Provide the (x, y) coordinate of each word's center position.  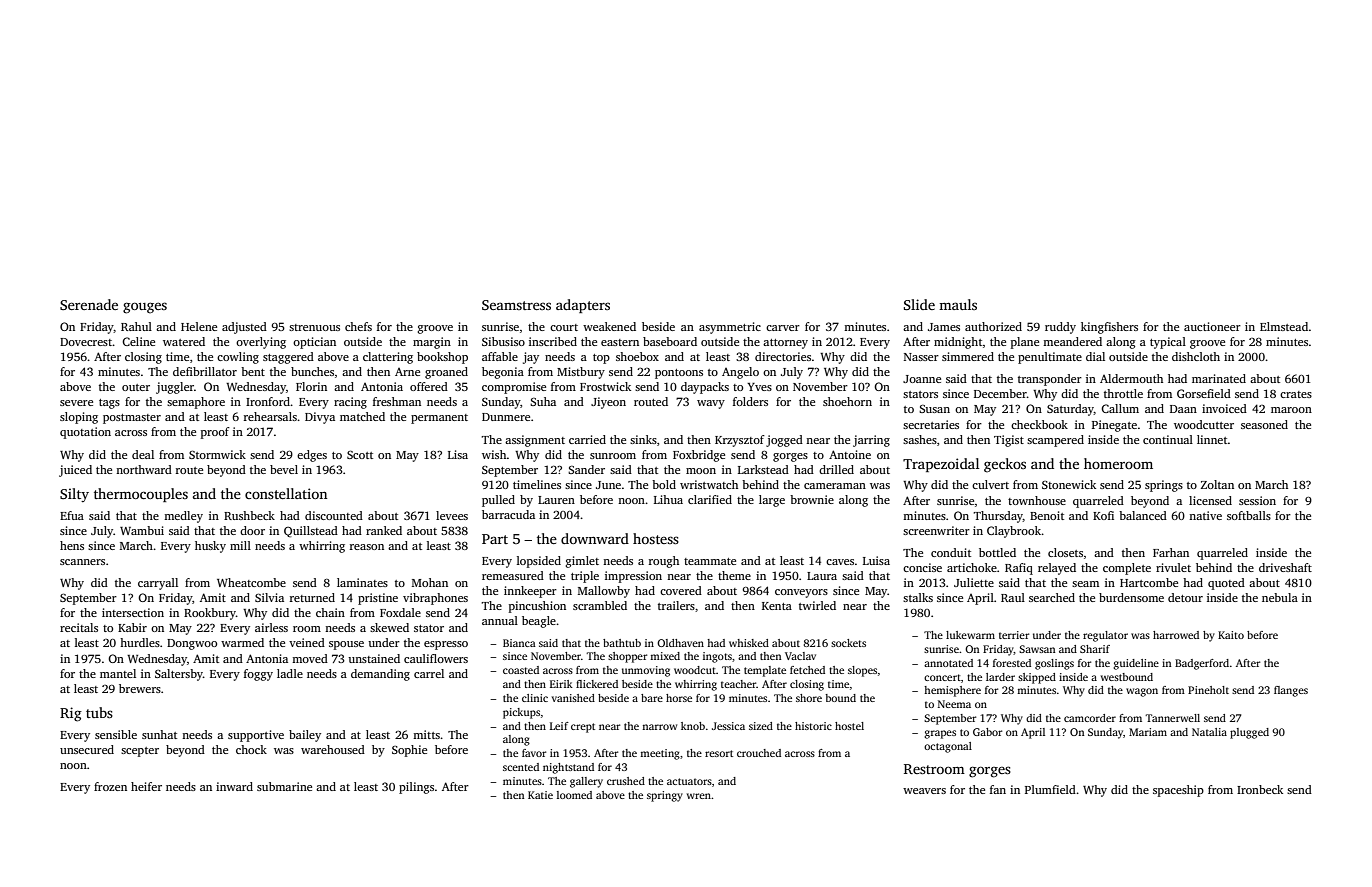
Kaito (1231, 635)
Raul (1013, 597)
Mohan (430, 582)
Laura (822, 576)
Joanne (922, 379)
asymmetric (730, 328)
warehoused (333, 749)
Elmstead (1284, 326)
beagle (539, 622)
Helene (199, 326)
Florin (311, 386)
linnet (1212, 439)
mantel (118, 673)
